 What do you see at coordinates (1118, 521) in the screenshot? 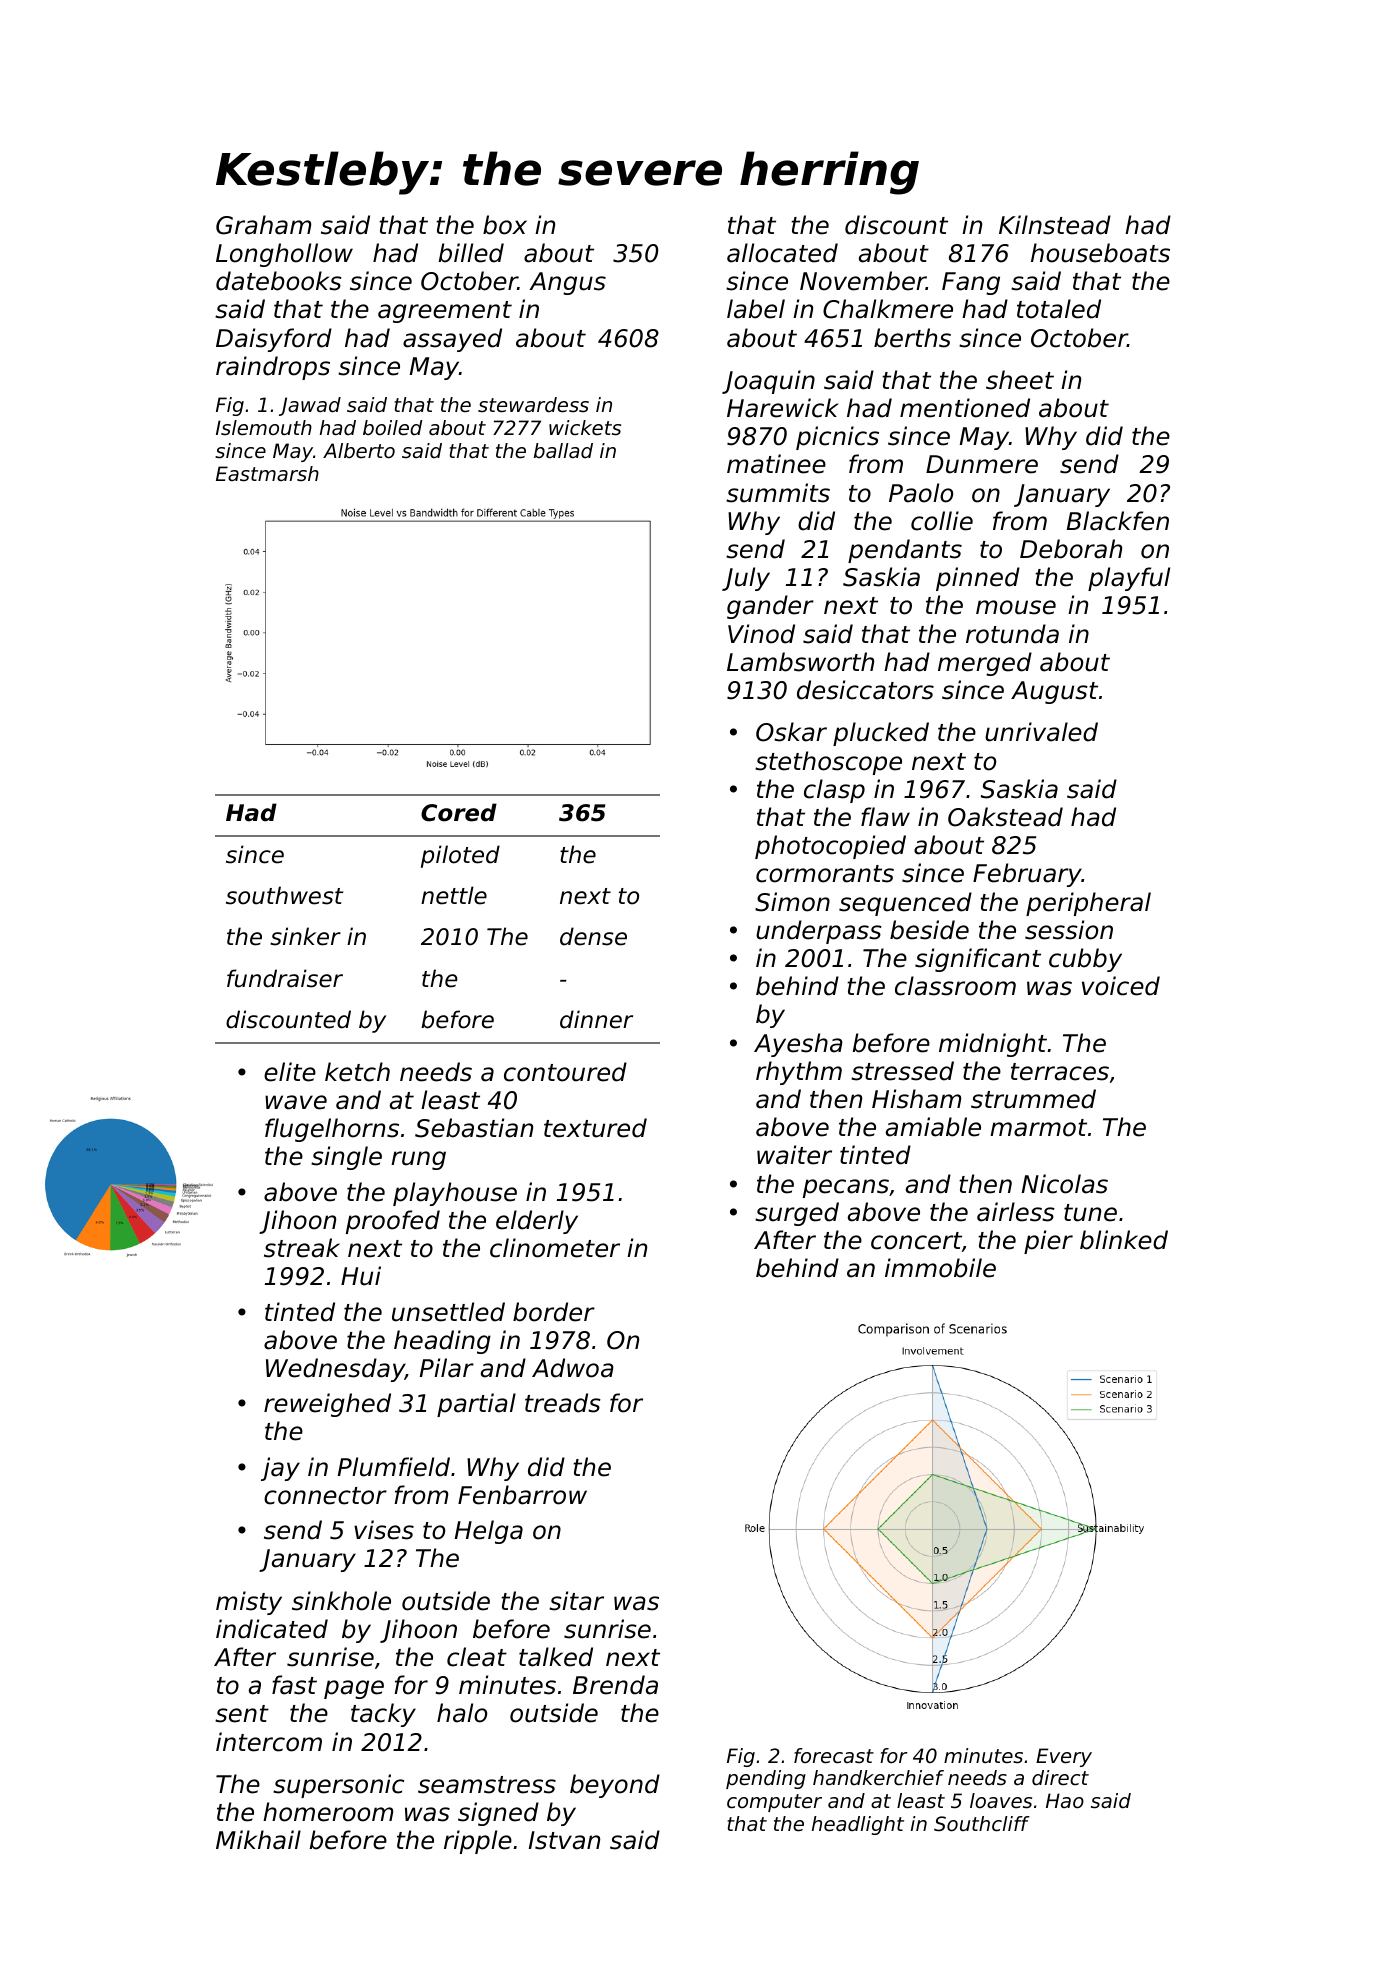
I see `Blackfen` at bounding box center [1118, 521].
